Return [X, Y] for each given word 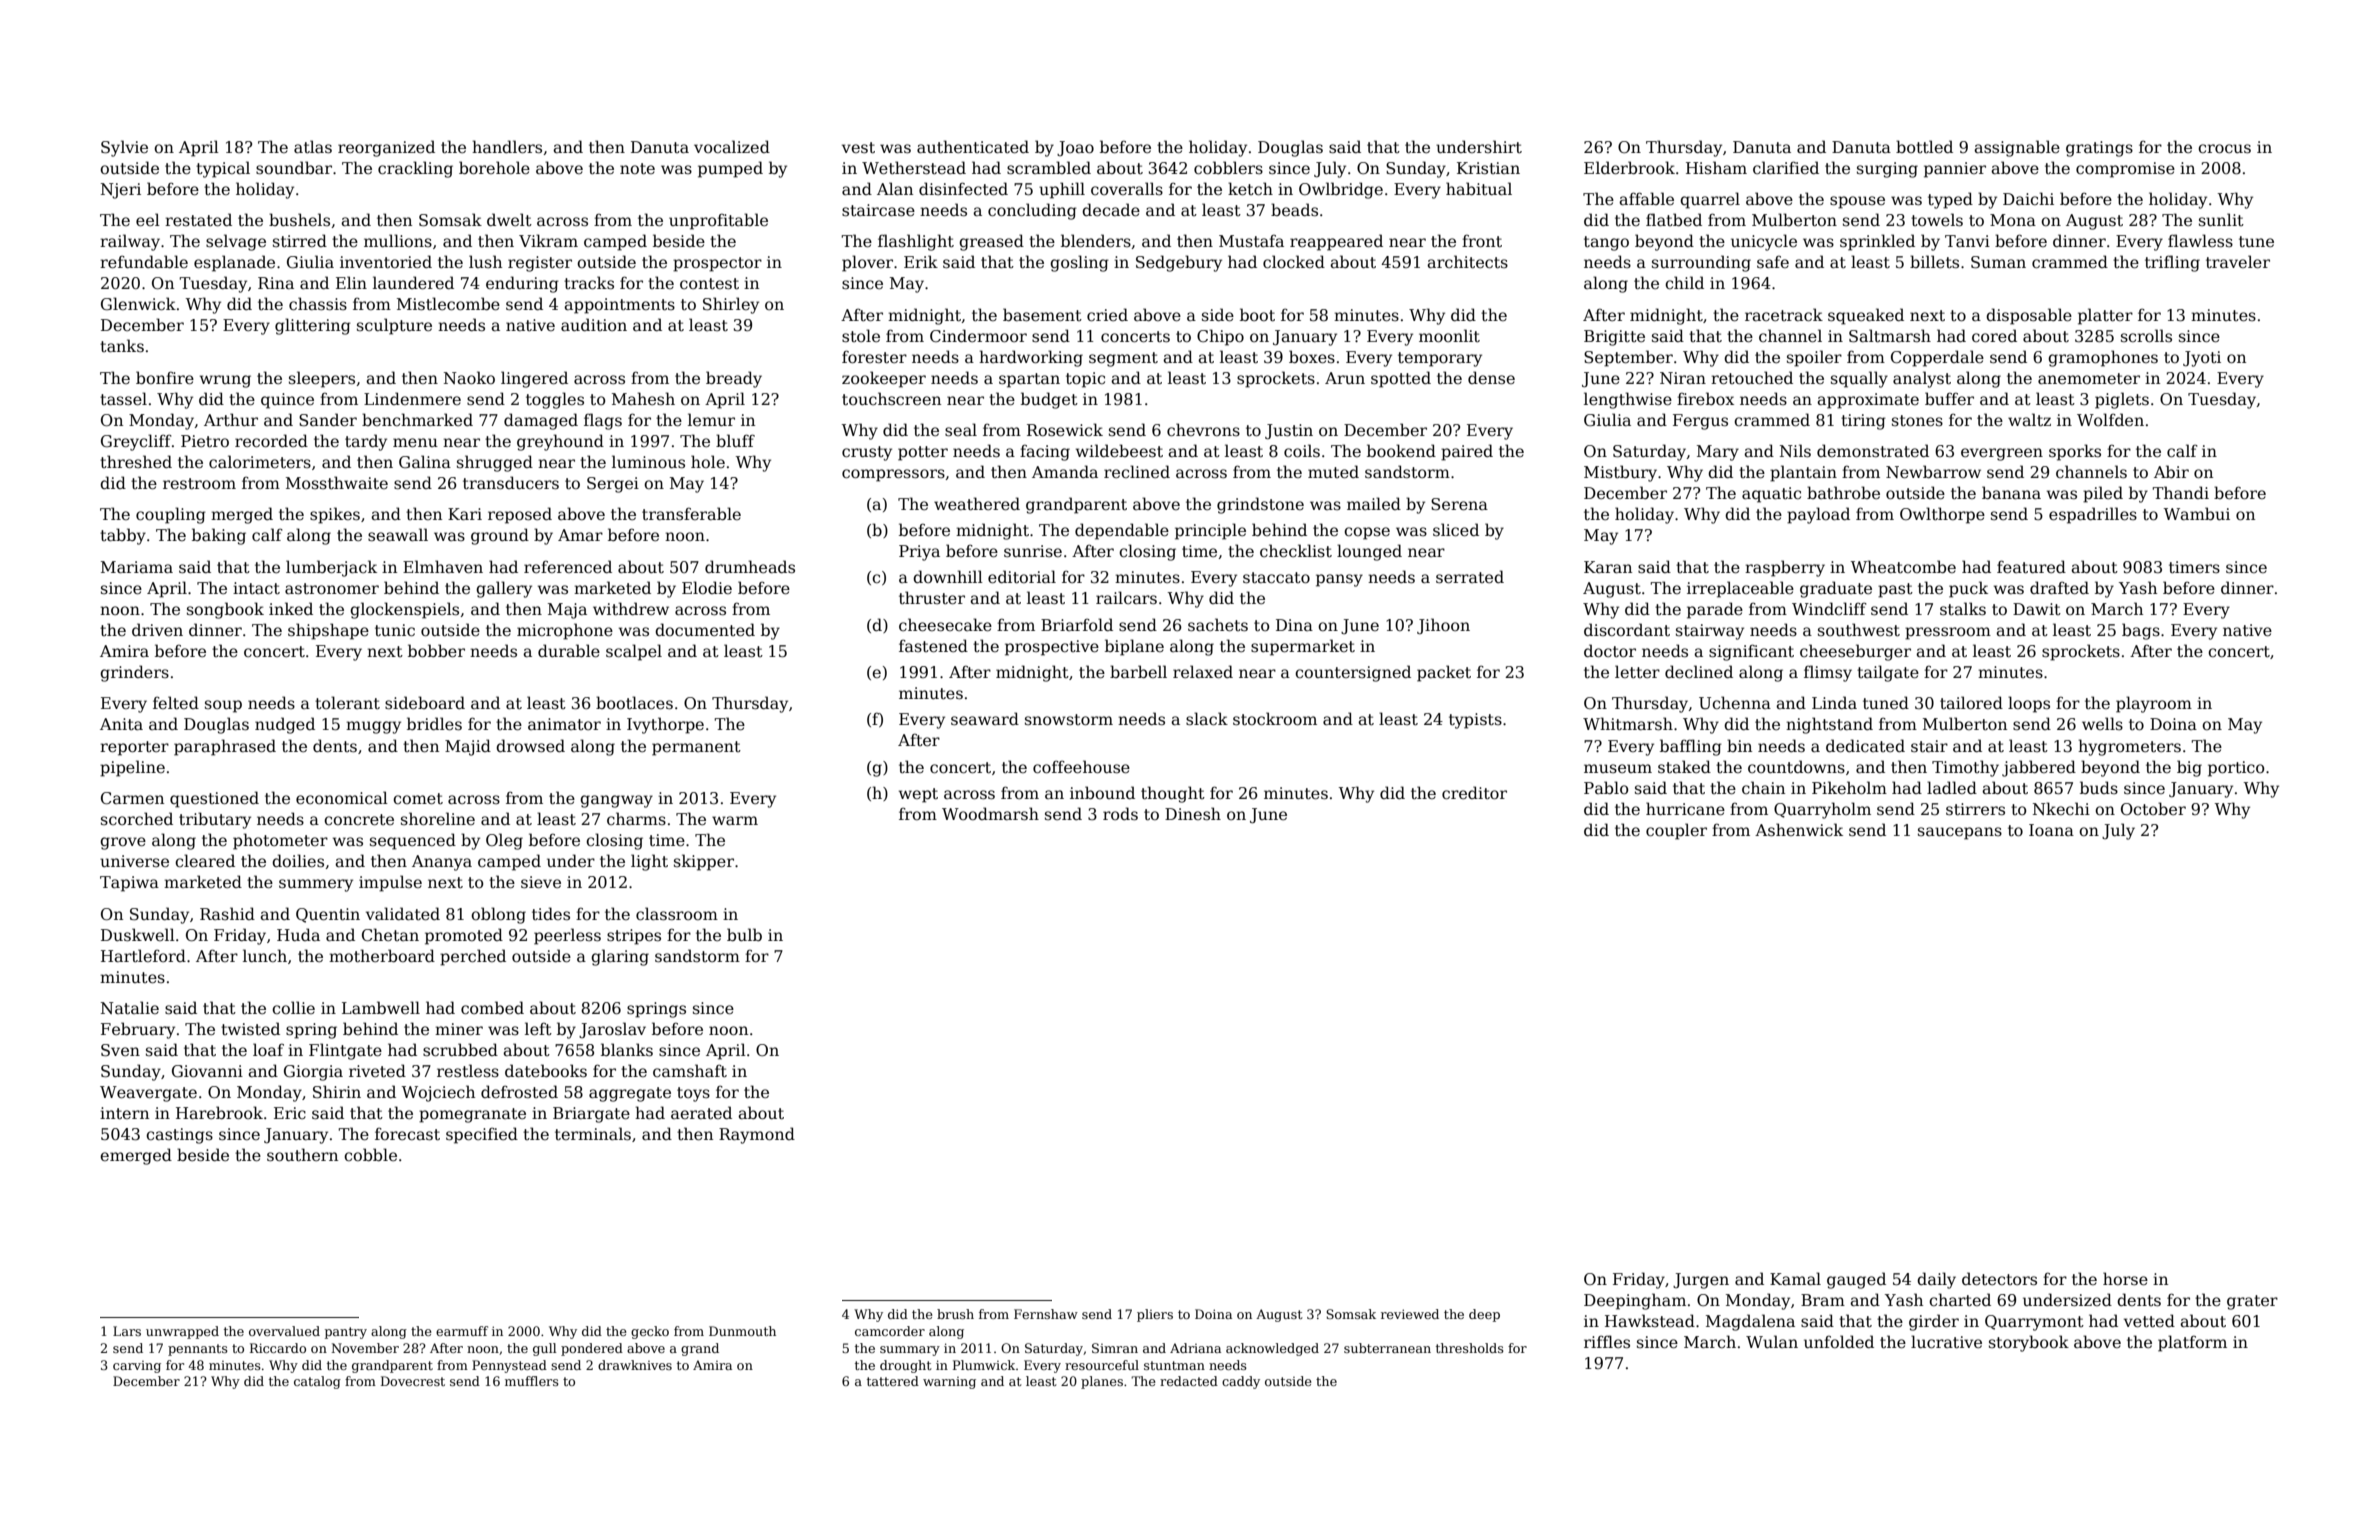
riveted [377, 1071]
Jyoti [2202, 359]
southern [302, 1155]
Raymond [757, 1135]
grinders [134, 673]
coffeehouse [1081, 767]
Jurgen [1701, 1281]
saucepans [1960, 833]
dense [1491, 377]
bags [2141, 631]
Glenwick [138, 304]
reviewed [1410, 1314]
